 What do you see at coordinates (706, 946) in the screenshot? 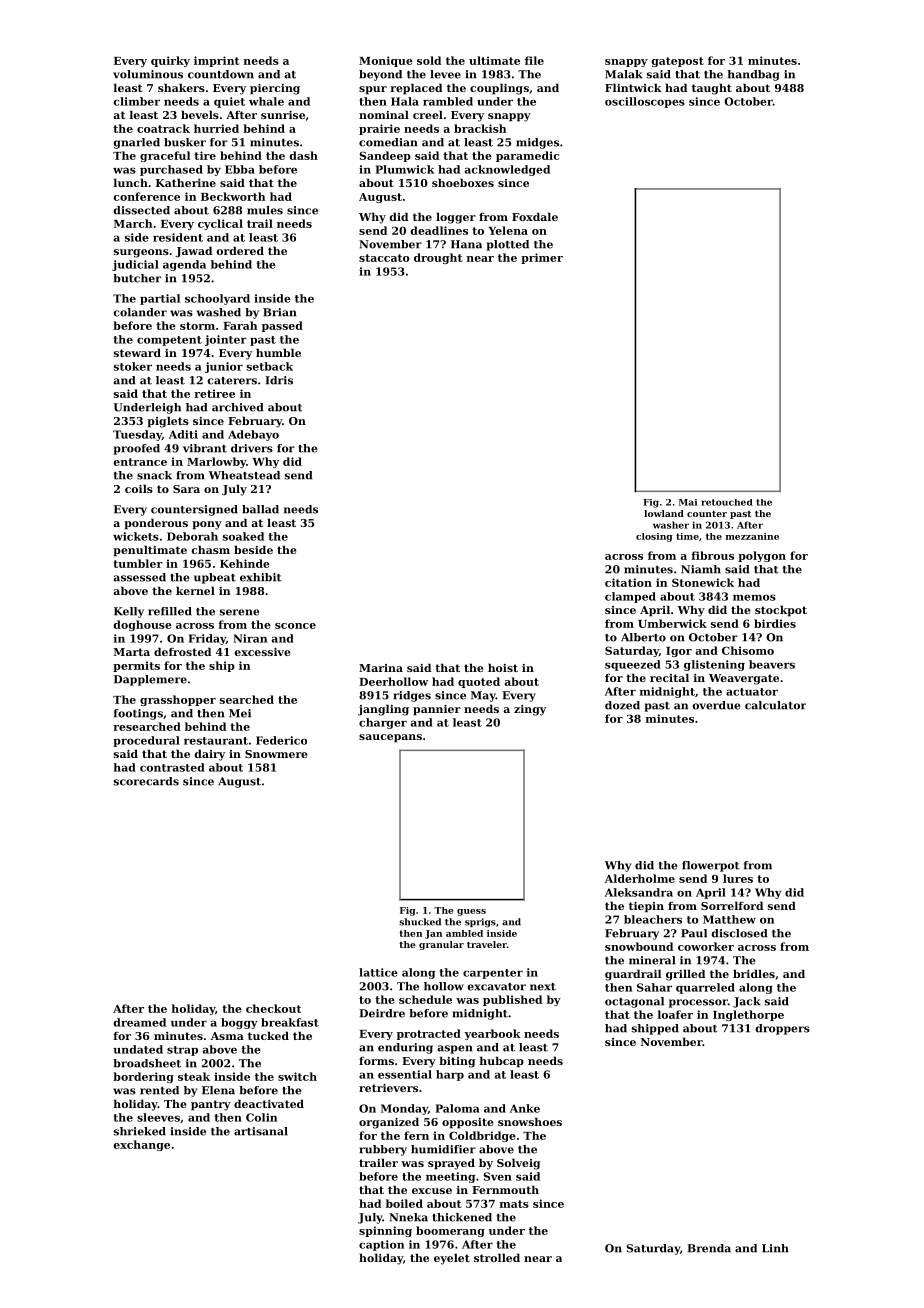
I see `coworker` at bounding box center [706, 946].
